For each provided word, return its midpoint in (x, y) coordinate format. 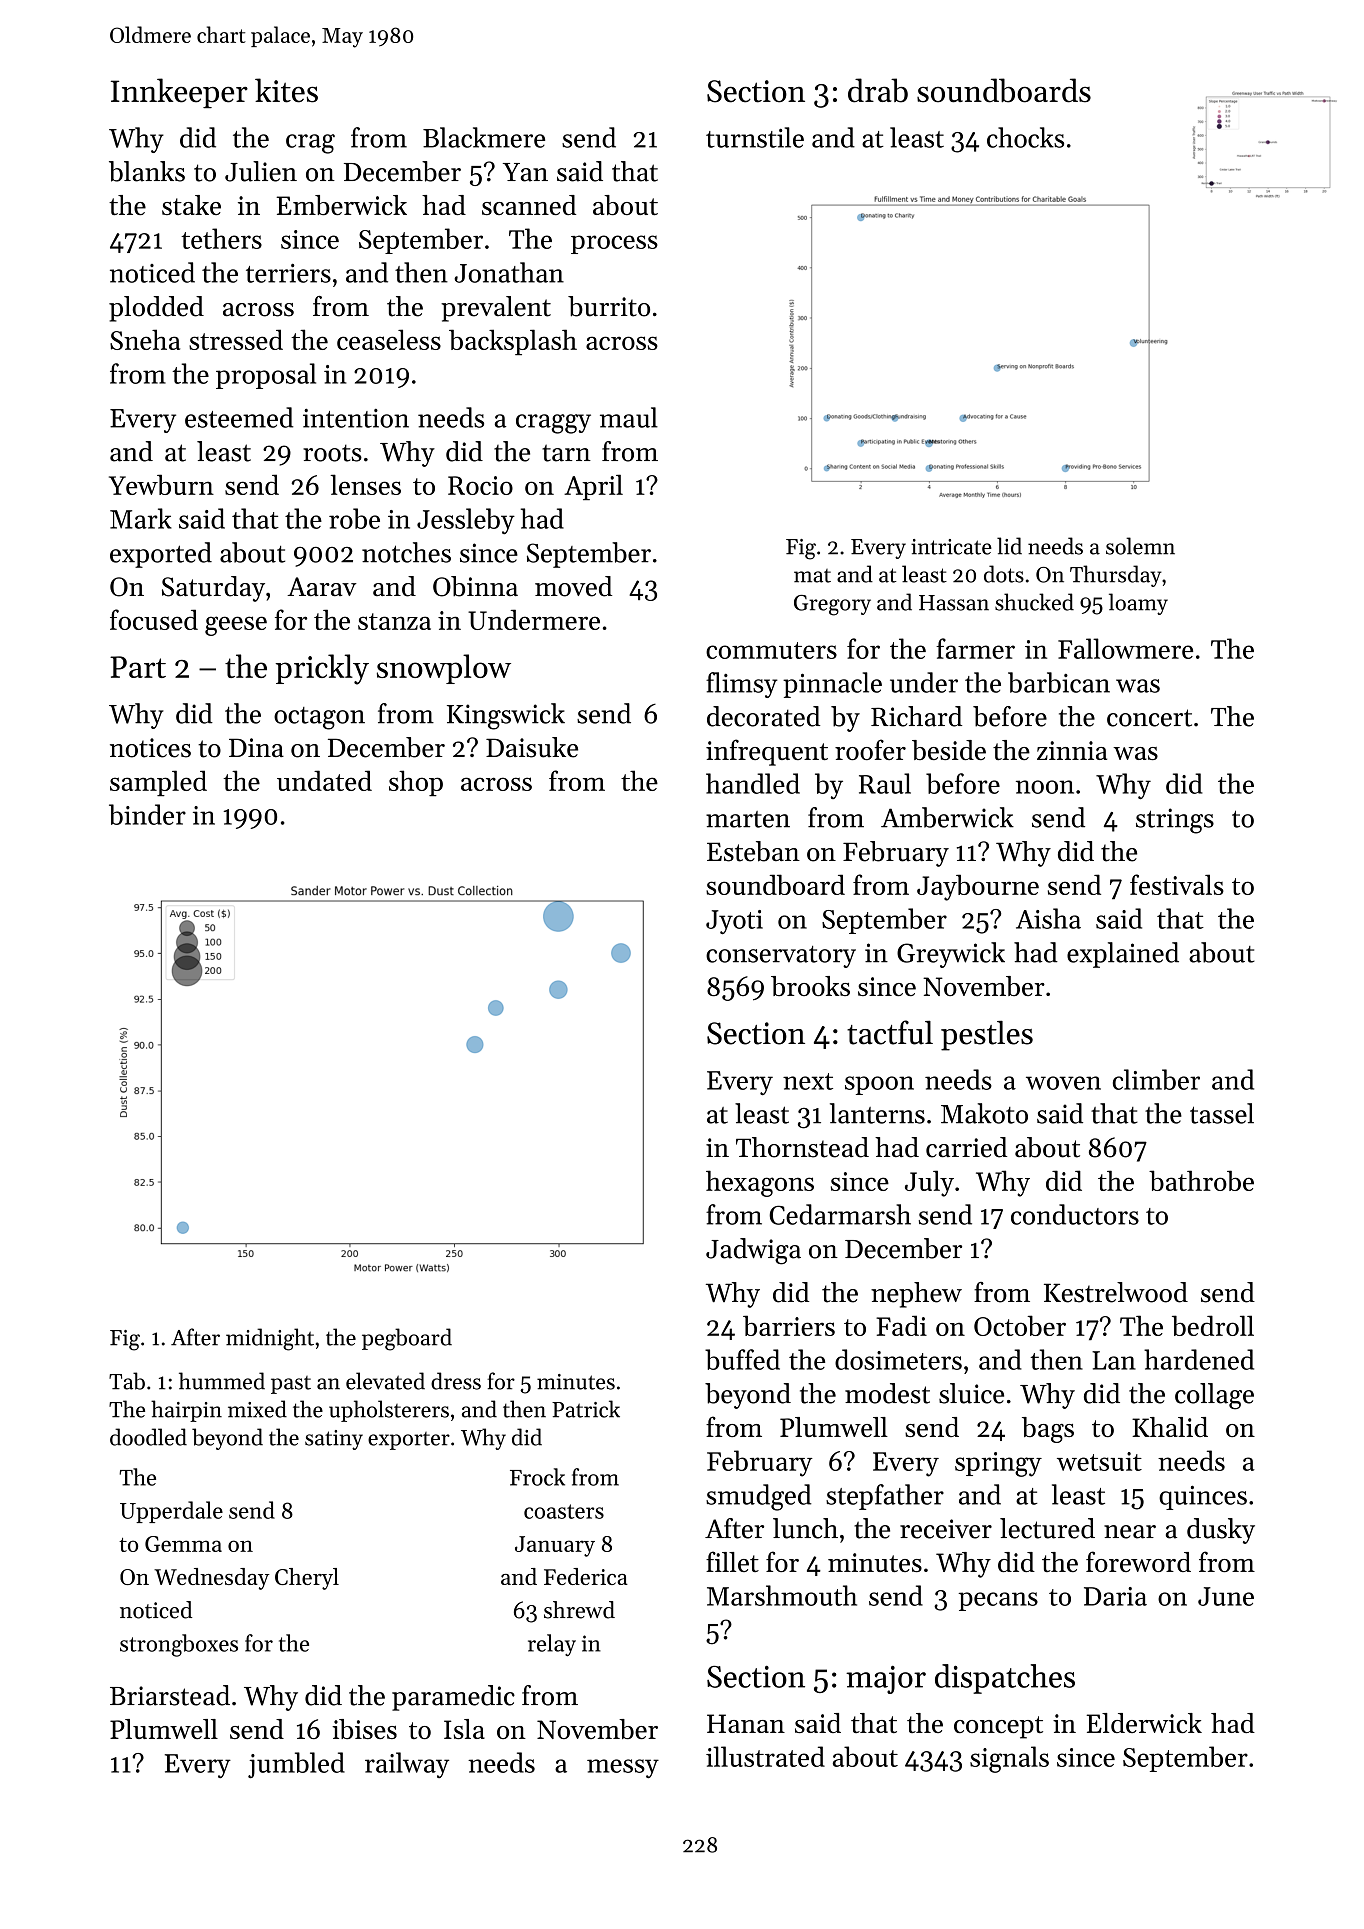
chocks (1025, 137)
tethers (221, 238)
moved (573, 586)
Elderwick (1144, 1723)
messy (623, 1768)
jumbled (296, 1765)
